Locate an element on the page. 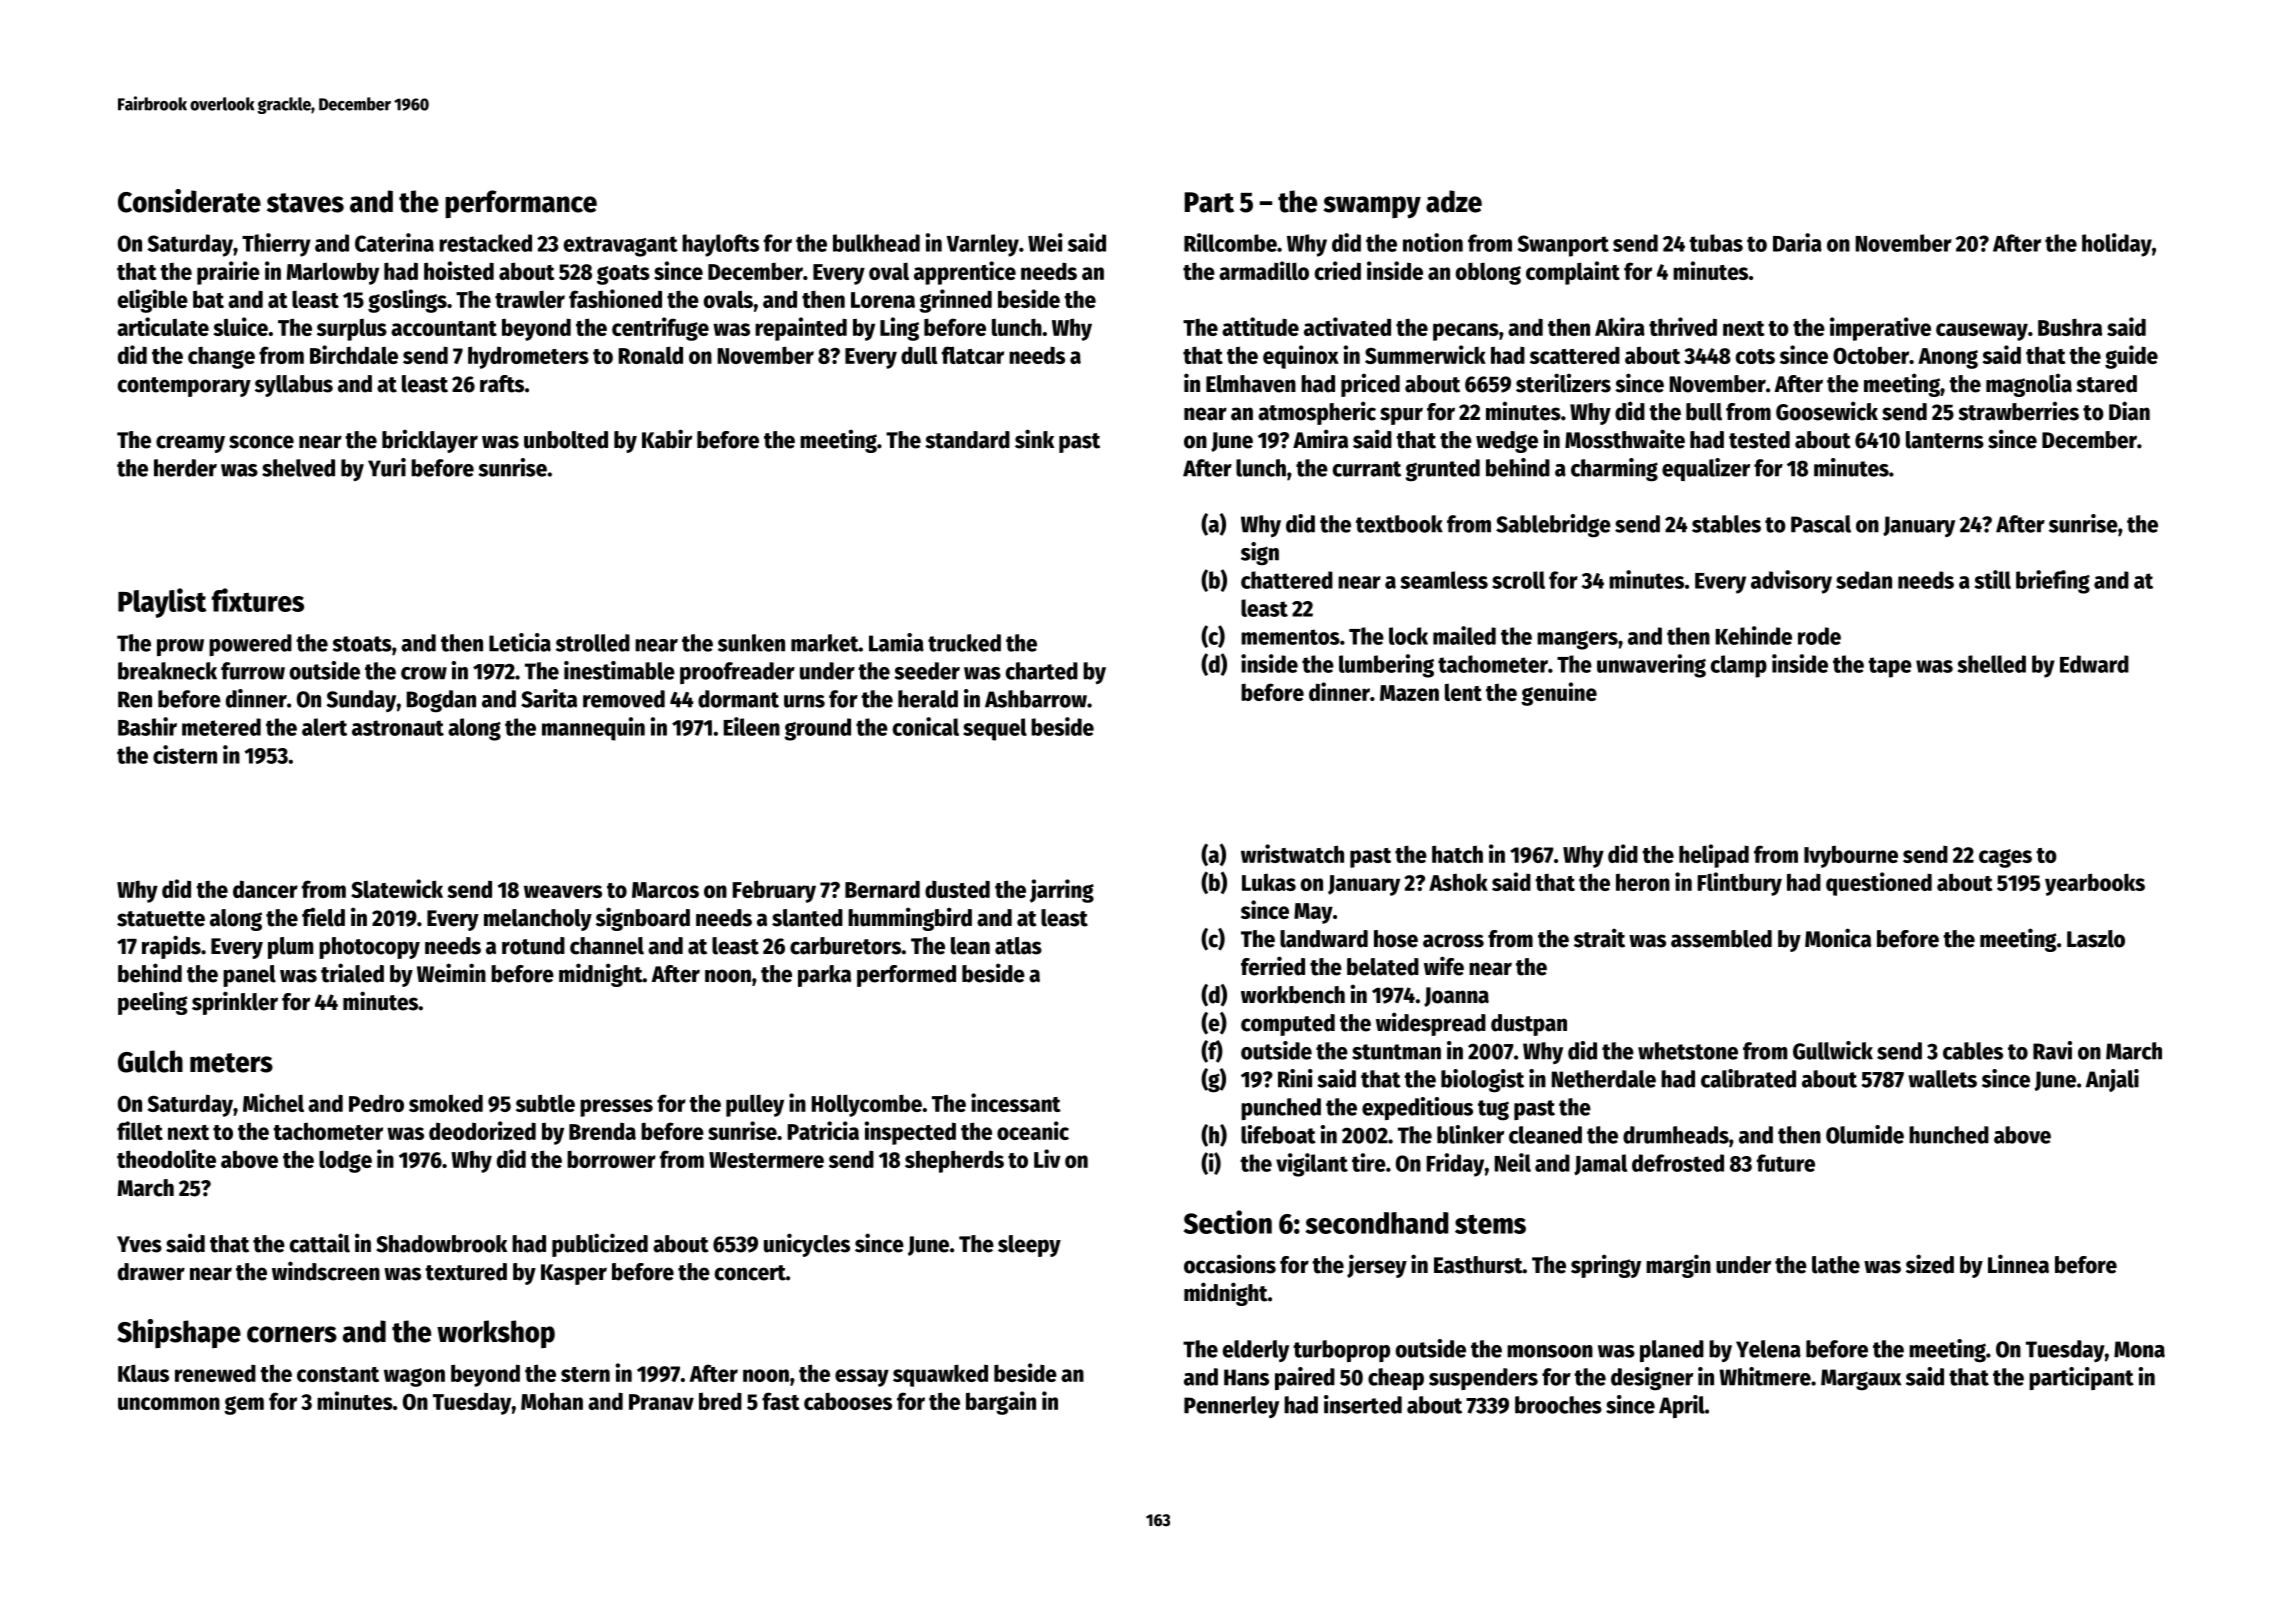  adze is located at coordinates (1454, 201).
